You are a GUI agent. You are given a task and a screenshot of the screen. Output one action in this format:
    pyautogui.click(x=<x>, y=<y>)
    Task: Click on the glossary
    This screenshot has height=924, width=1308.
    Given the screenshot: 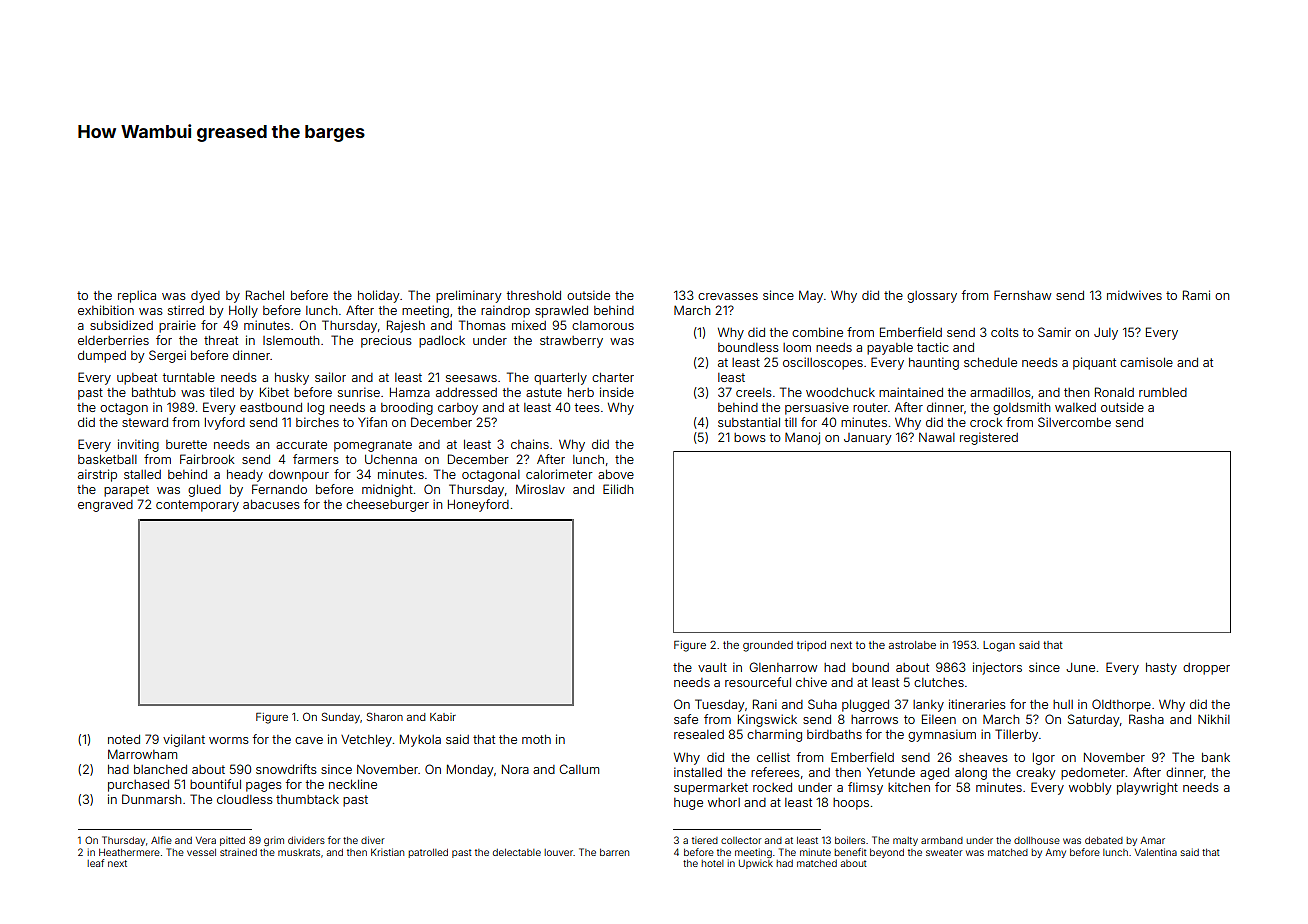 What is the action you would take?
    pyautogui.click(x=932, y=297)
